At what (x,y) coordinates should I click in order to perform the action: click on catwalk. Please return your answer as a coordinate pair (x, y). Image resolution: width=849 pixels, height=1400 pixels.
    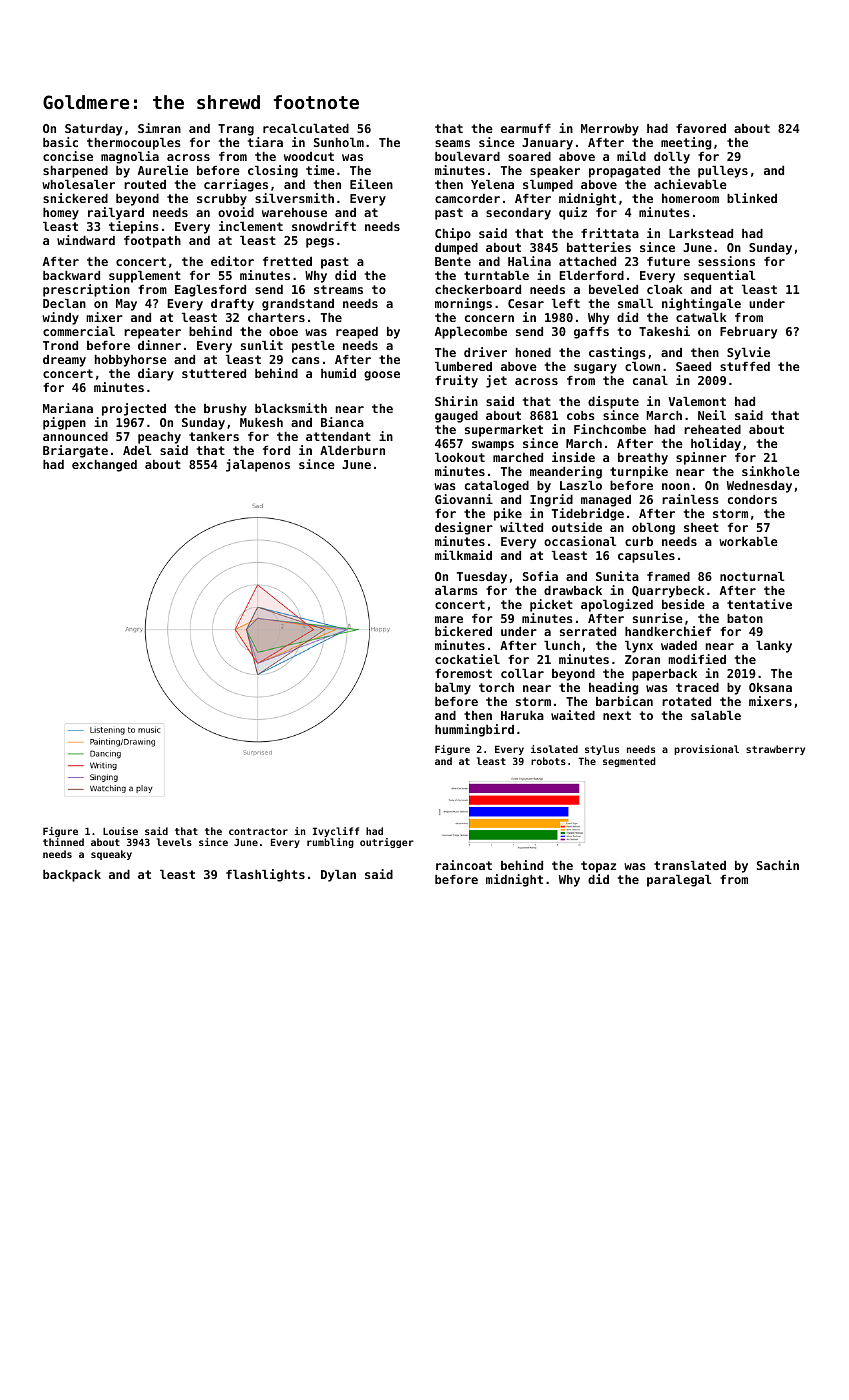
    Looking at the image, I should click on (701, 317).
